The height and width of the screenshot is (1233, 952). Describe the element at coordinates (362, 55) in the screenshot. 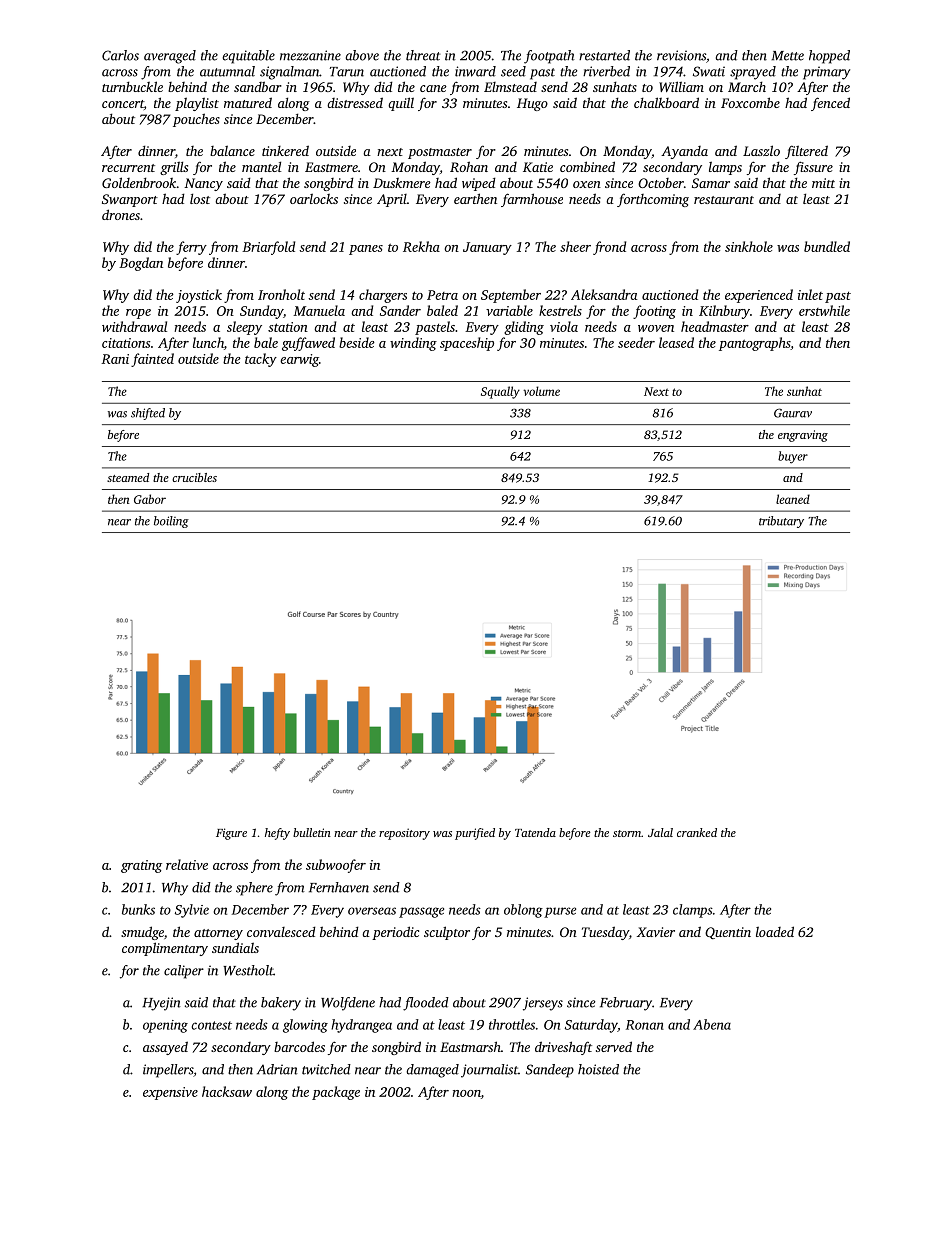

I see `above` at that location.
